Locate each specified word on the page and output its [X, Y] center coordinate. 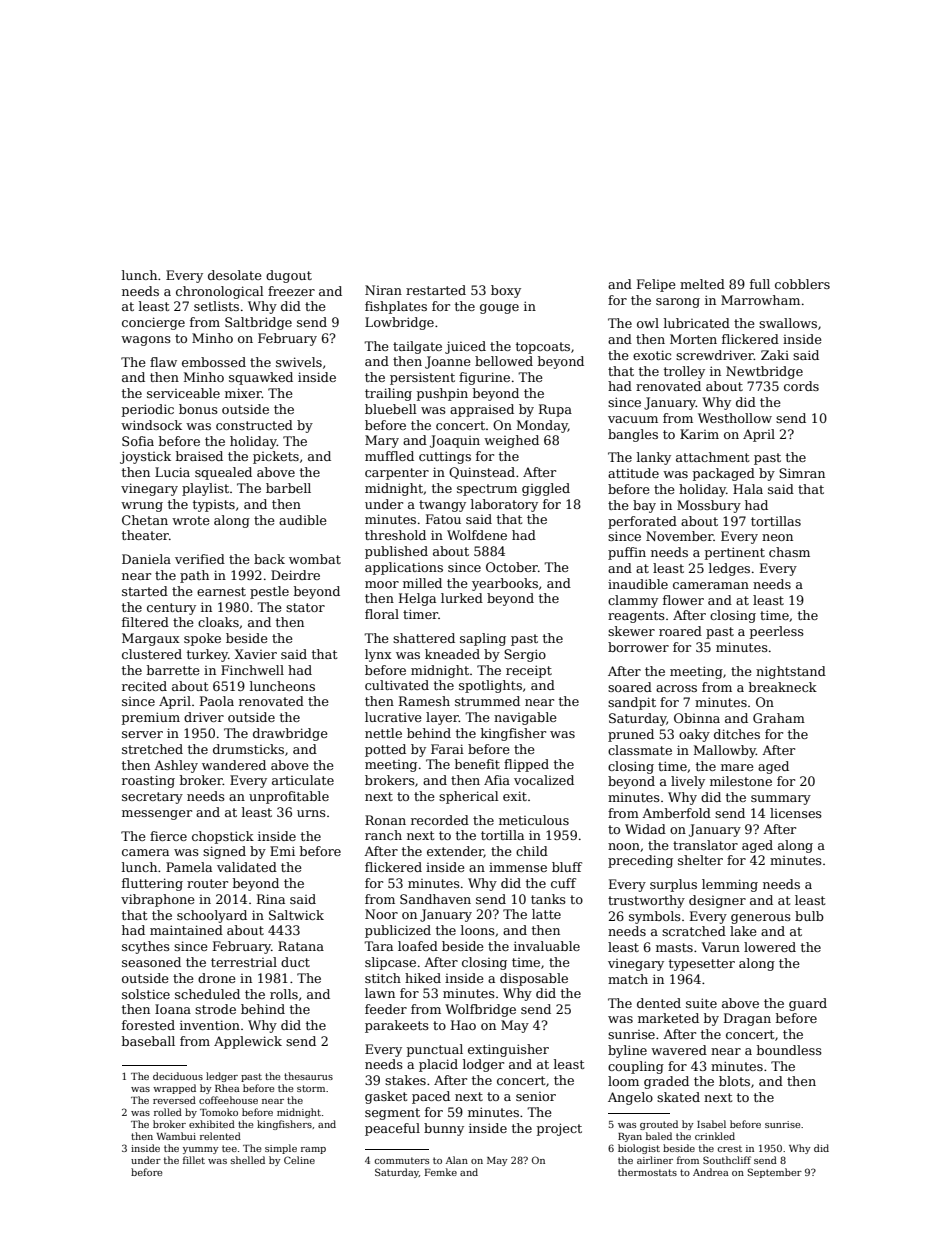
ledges [729, 569]
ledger [222, 1077]
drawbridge [290, 734]
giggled [546, 489]
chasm [789, 552]
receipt [529, 671]
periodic [148, 410]
